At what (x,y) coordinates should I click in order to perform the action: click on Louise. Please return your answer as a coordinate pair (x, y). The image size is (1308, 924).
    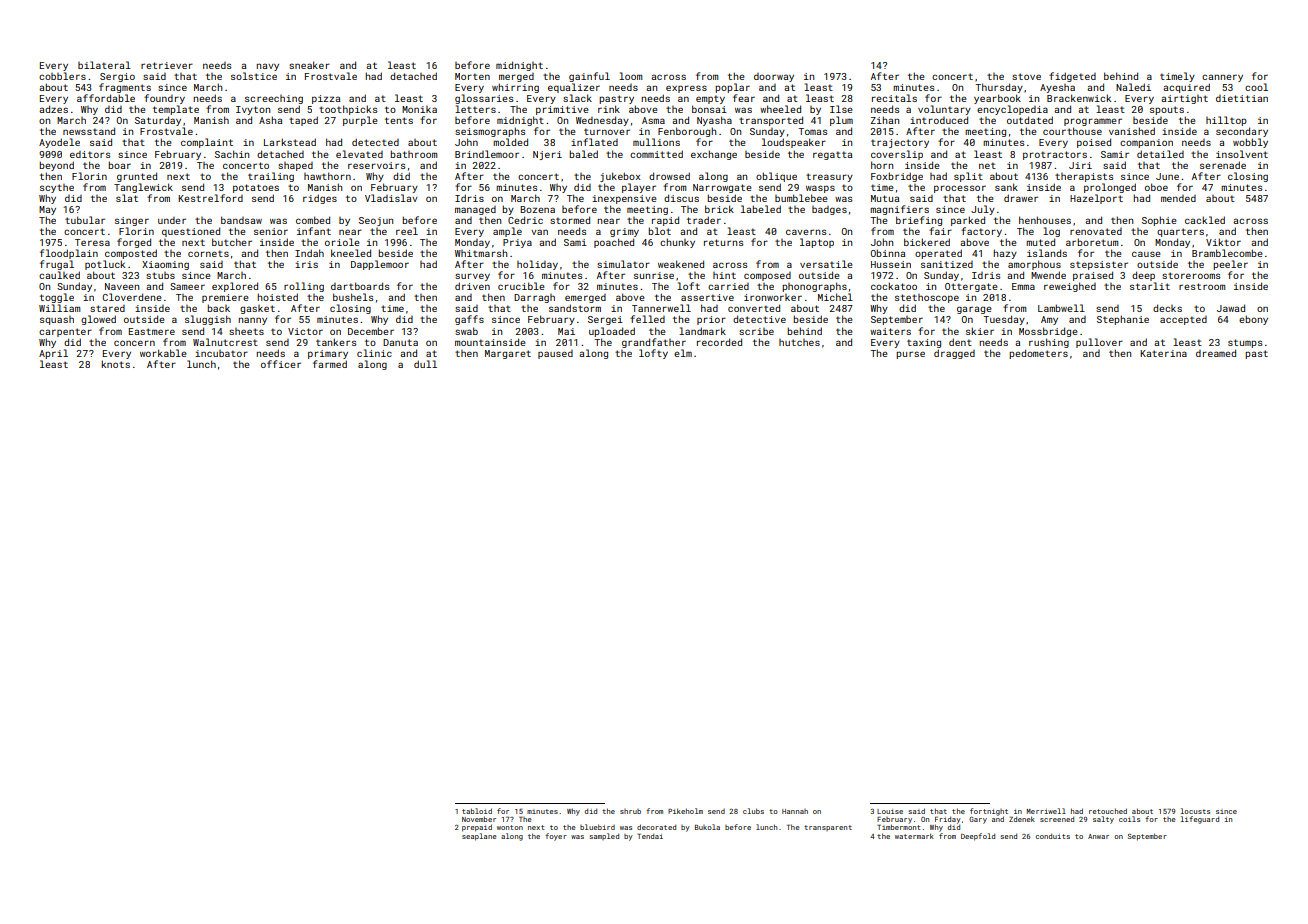
    Looking at the image, I should click on (890, 811).
